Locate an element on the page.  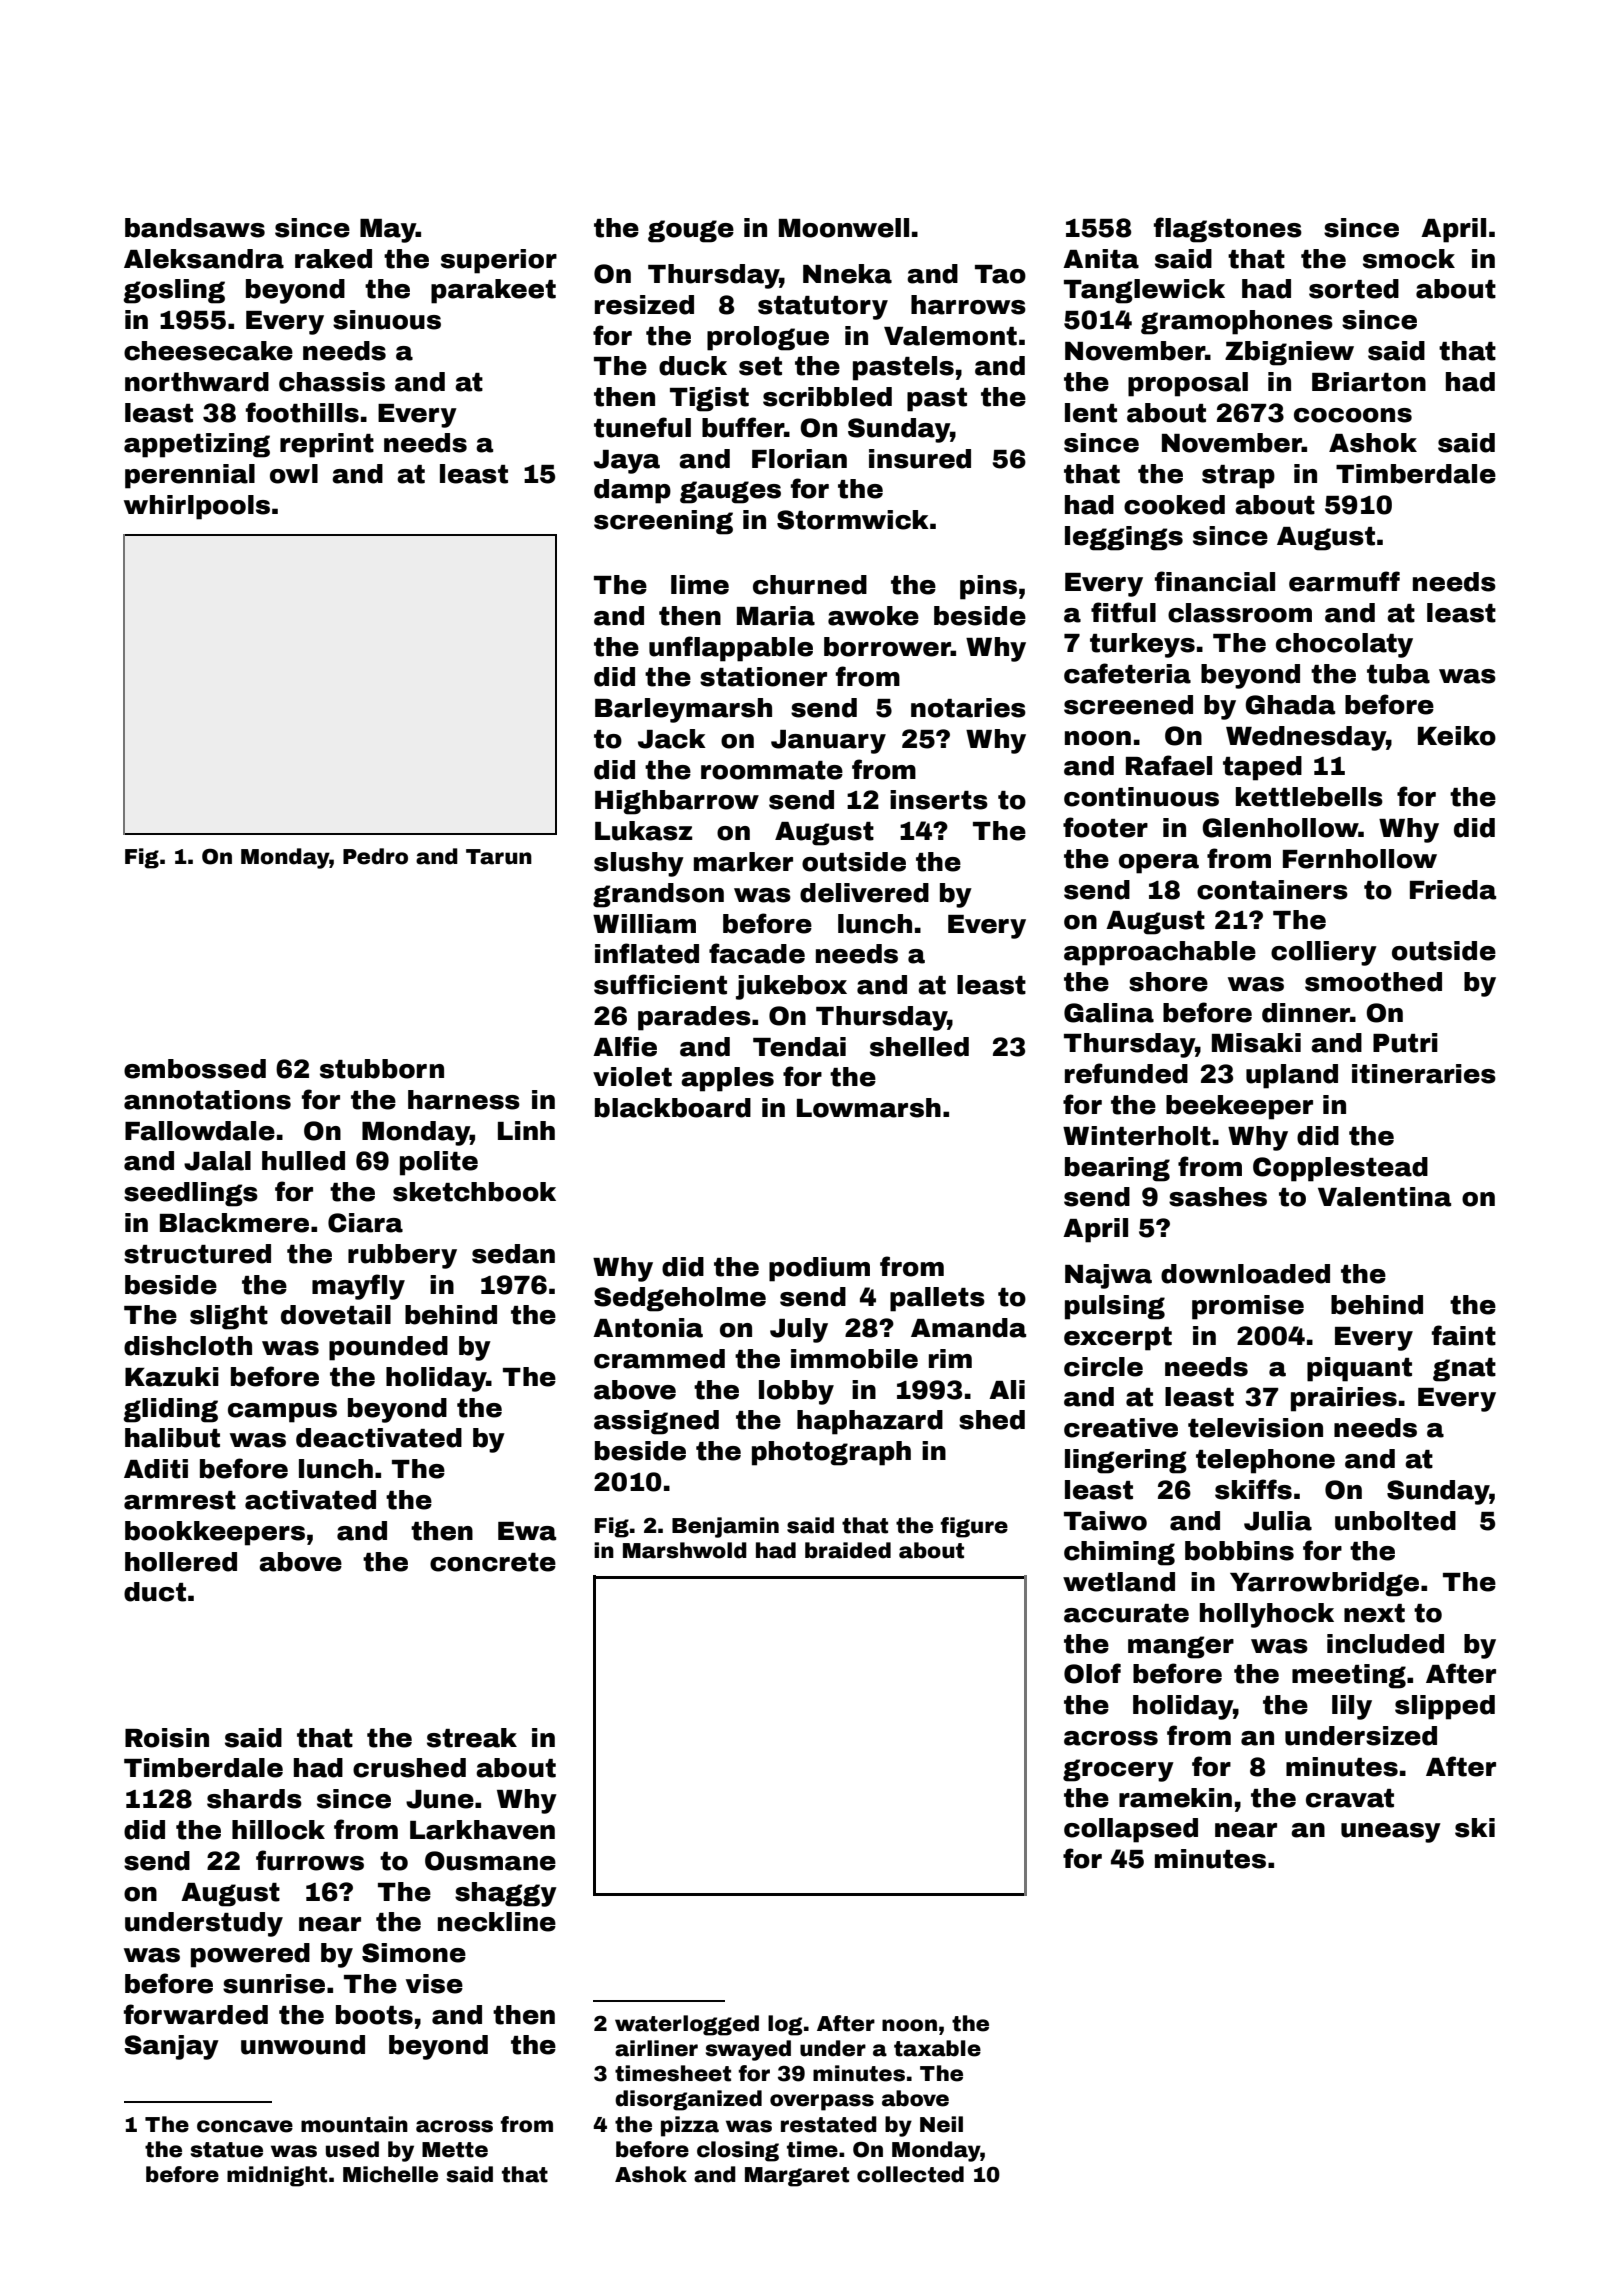
resized is located at coordinates (644, 305).
